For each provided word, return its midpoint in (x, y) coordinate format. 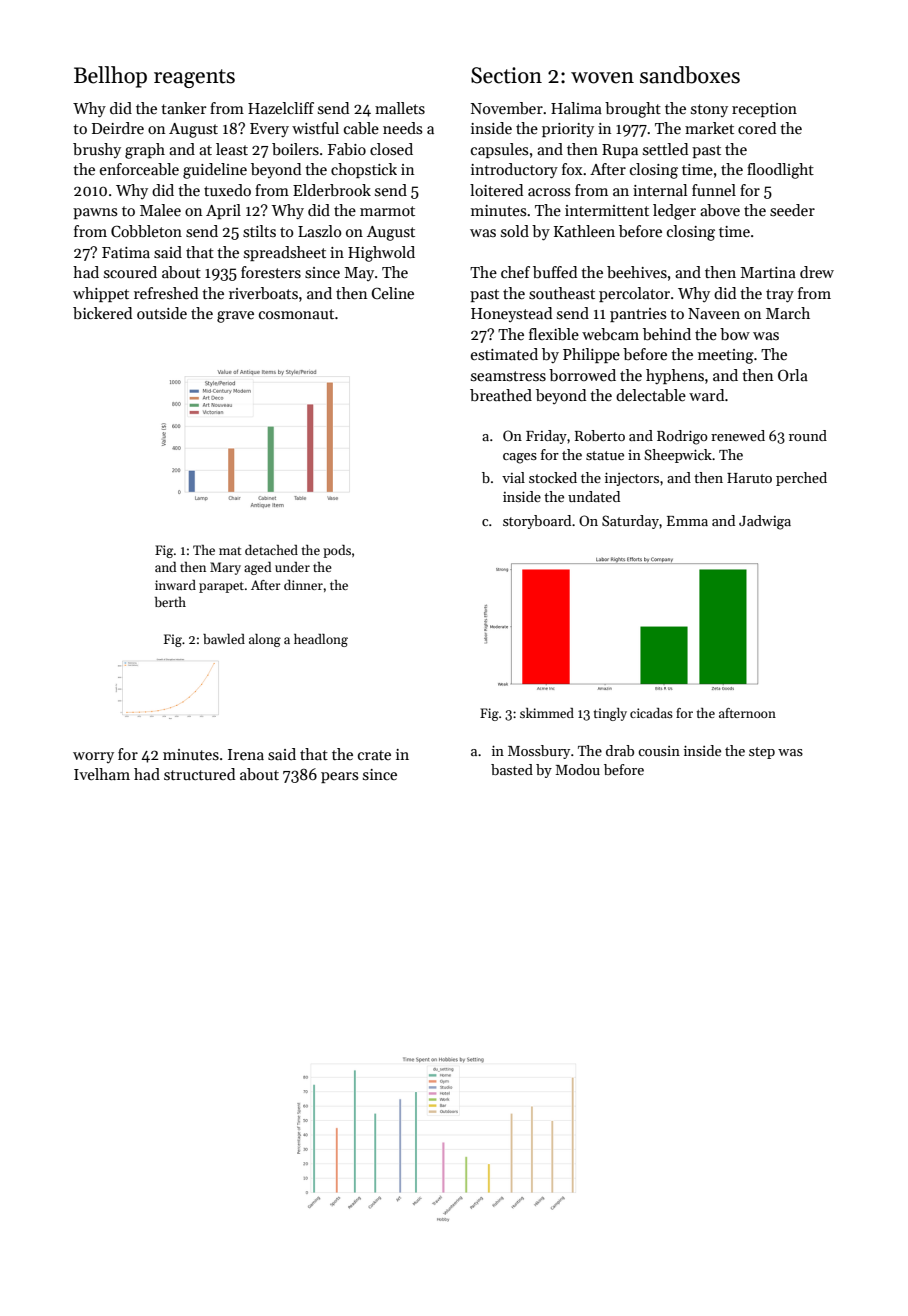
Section (506, 75)
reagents (194, 78)
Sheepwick (678, 456)
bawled (224, 639)
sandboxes (690, 75)
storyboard (537, 522)
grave (235, 317)
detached (271, 550)
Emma (687, 521)
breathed (501, 395)
